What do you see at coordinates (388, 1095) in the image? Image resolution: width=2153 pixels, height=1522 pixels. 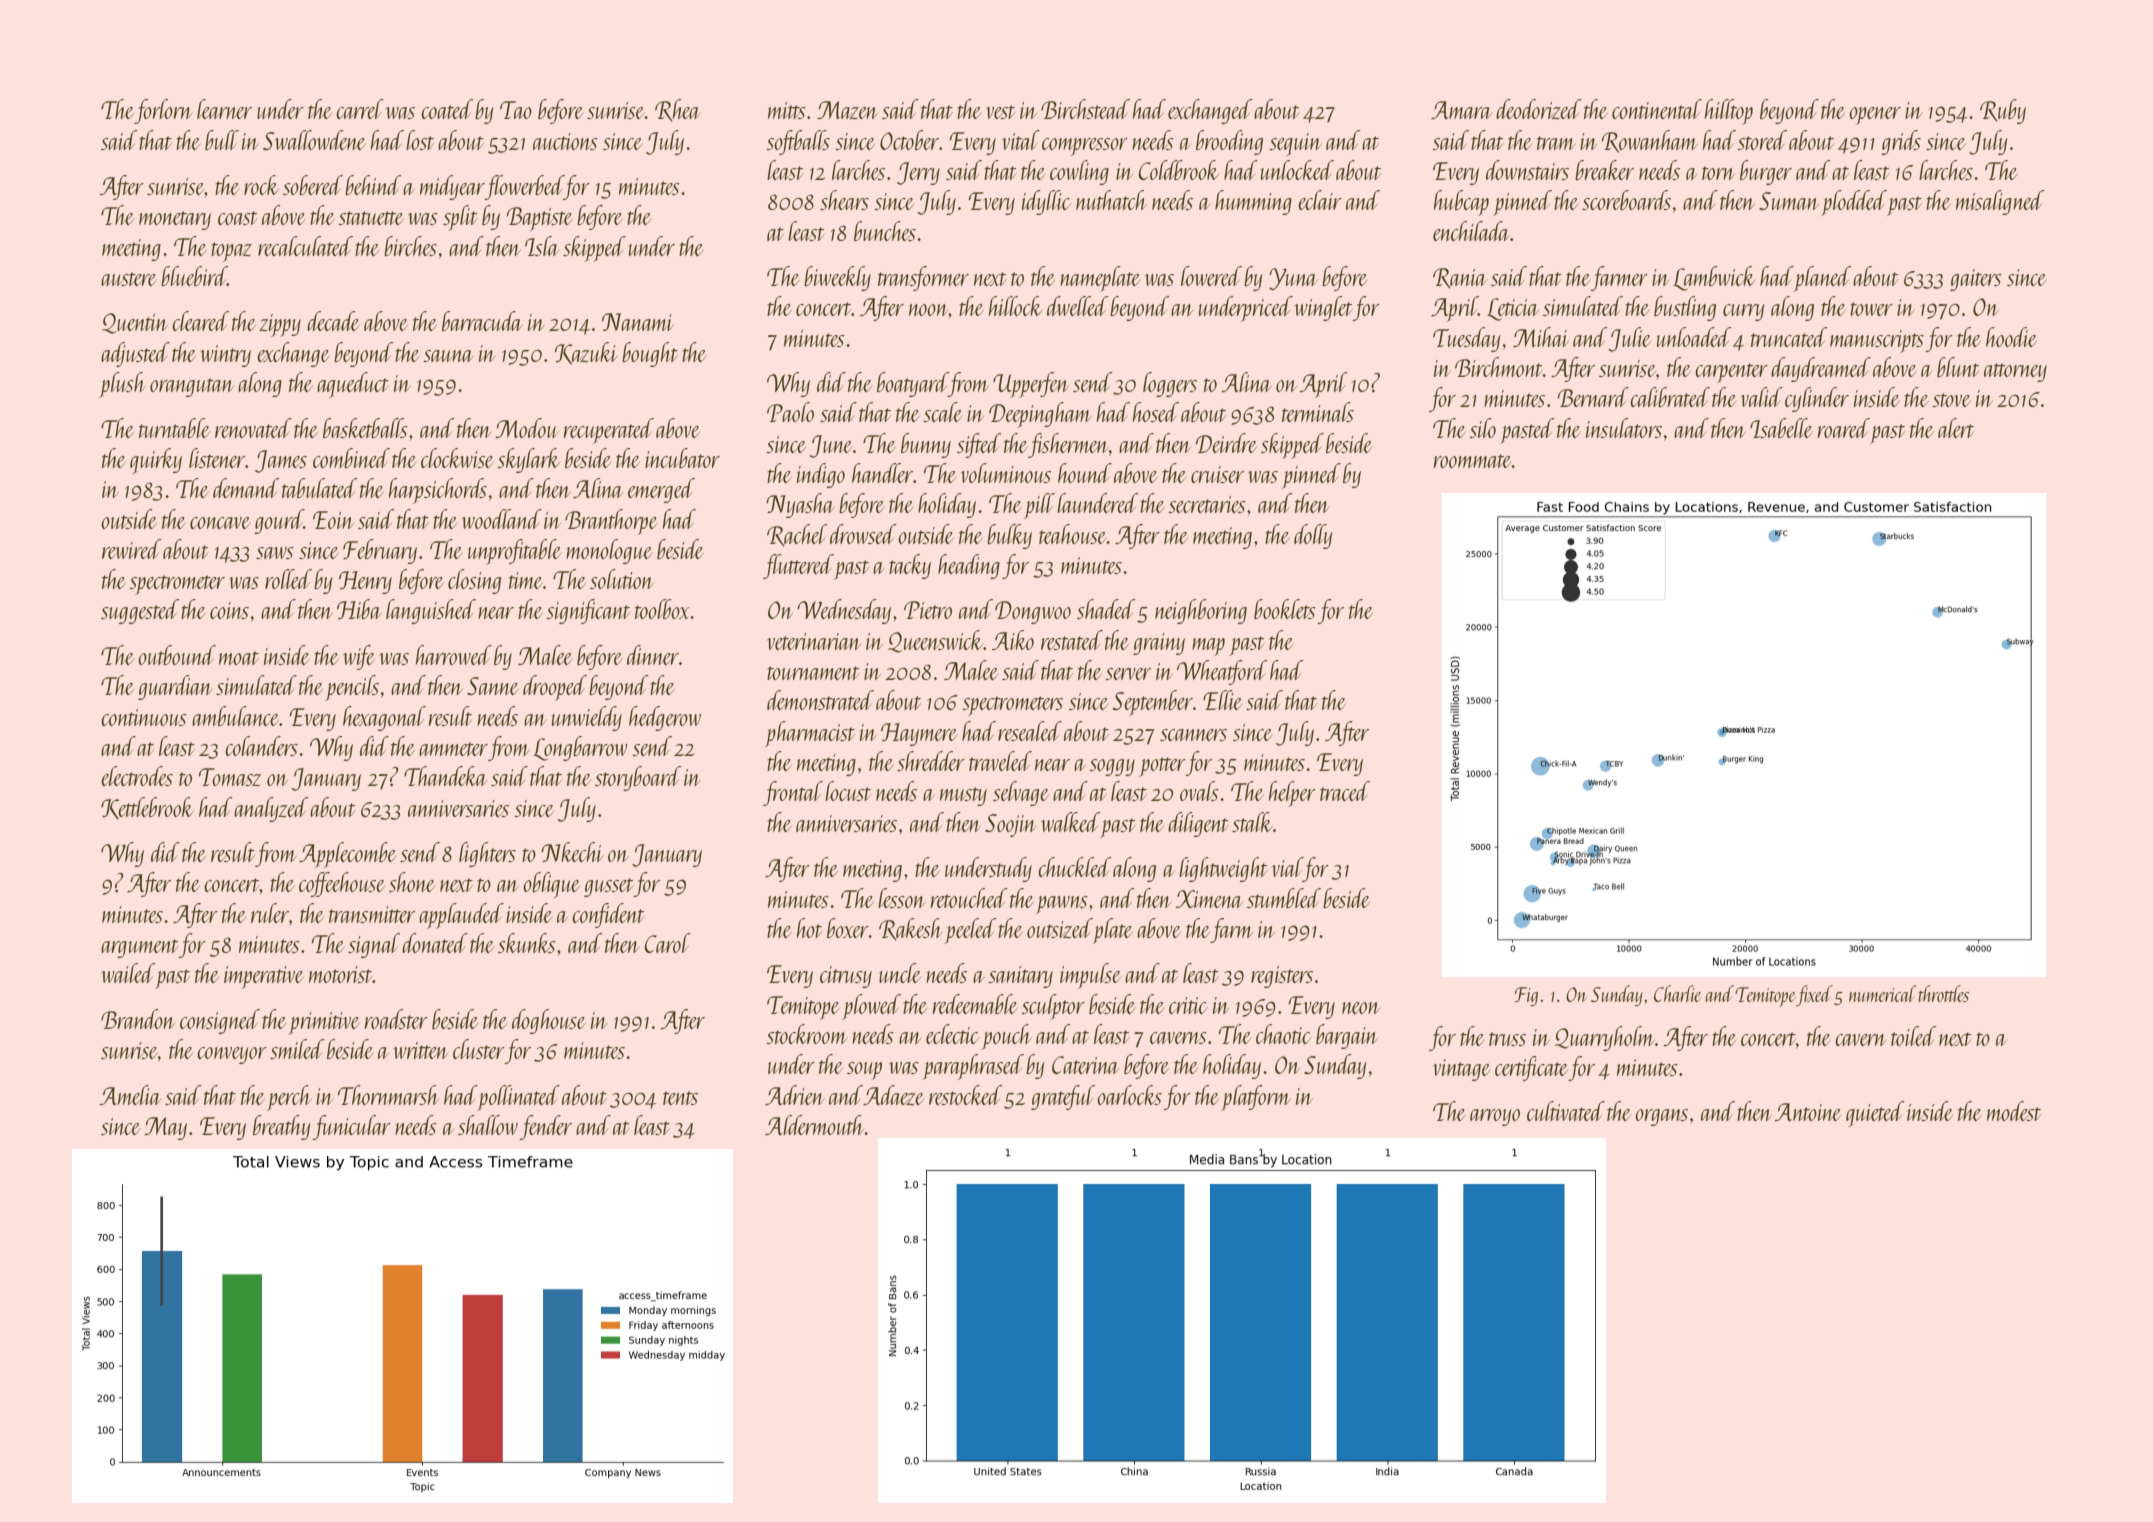 I see `Thornmarsh` at bounding box center [388, 1095].
